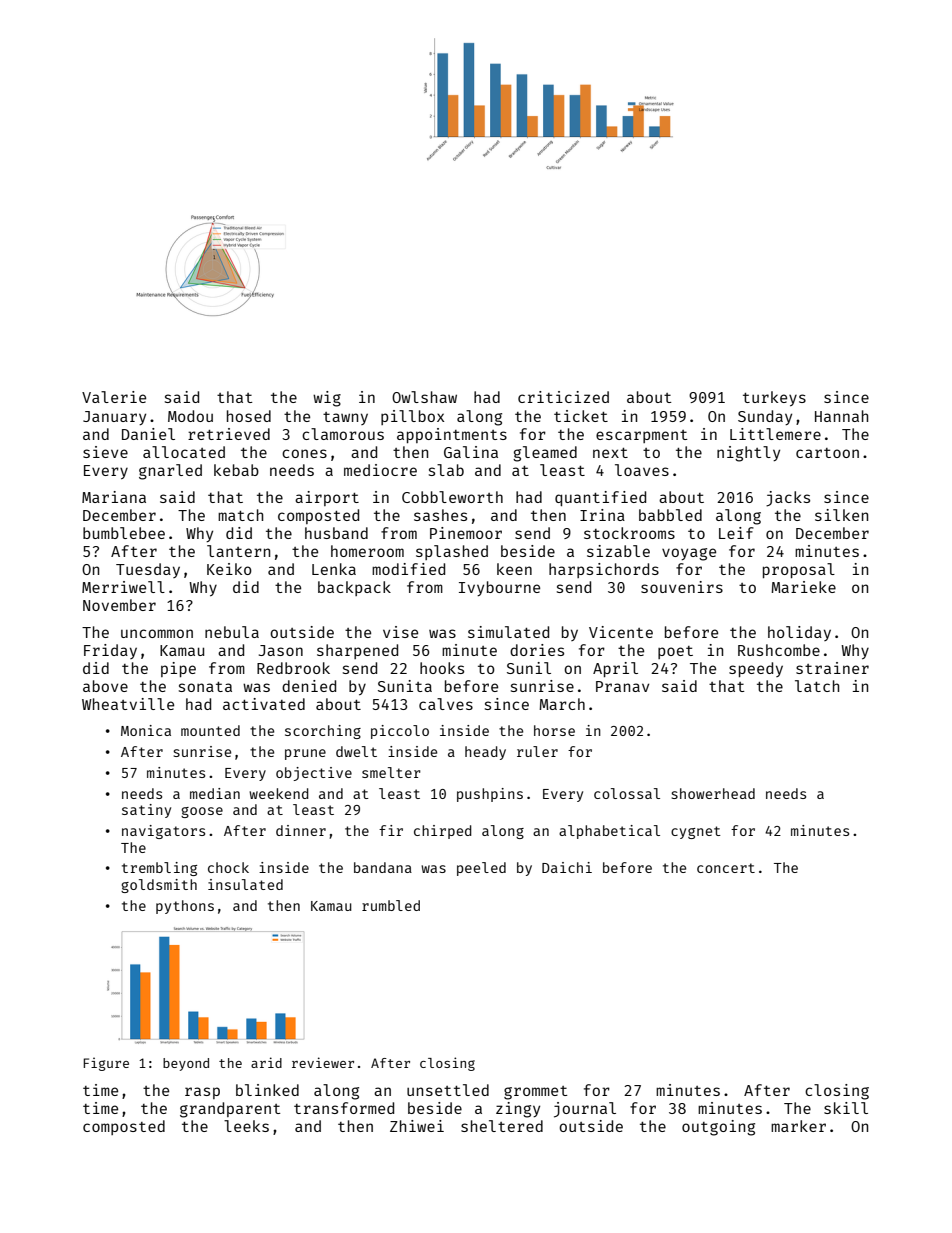 The width and height of the screenshot is (952, 1233). Describe the element at coordinates (481, 869) in the screenshot. I see `peeled` at that location.
